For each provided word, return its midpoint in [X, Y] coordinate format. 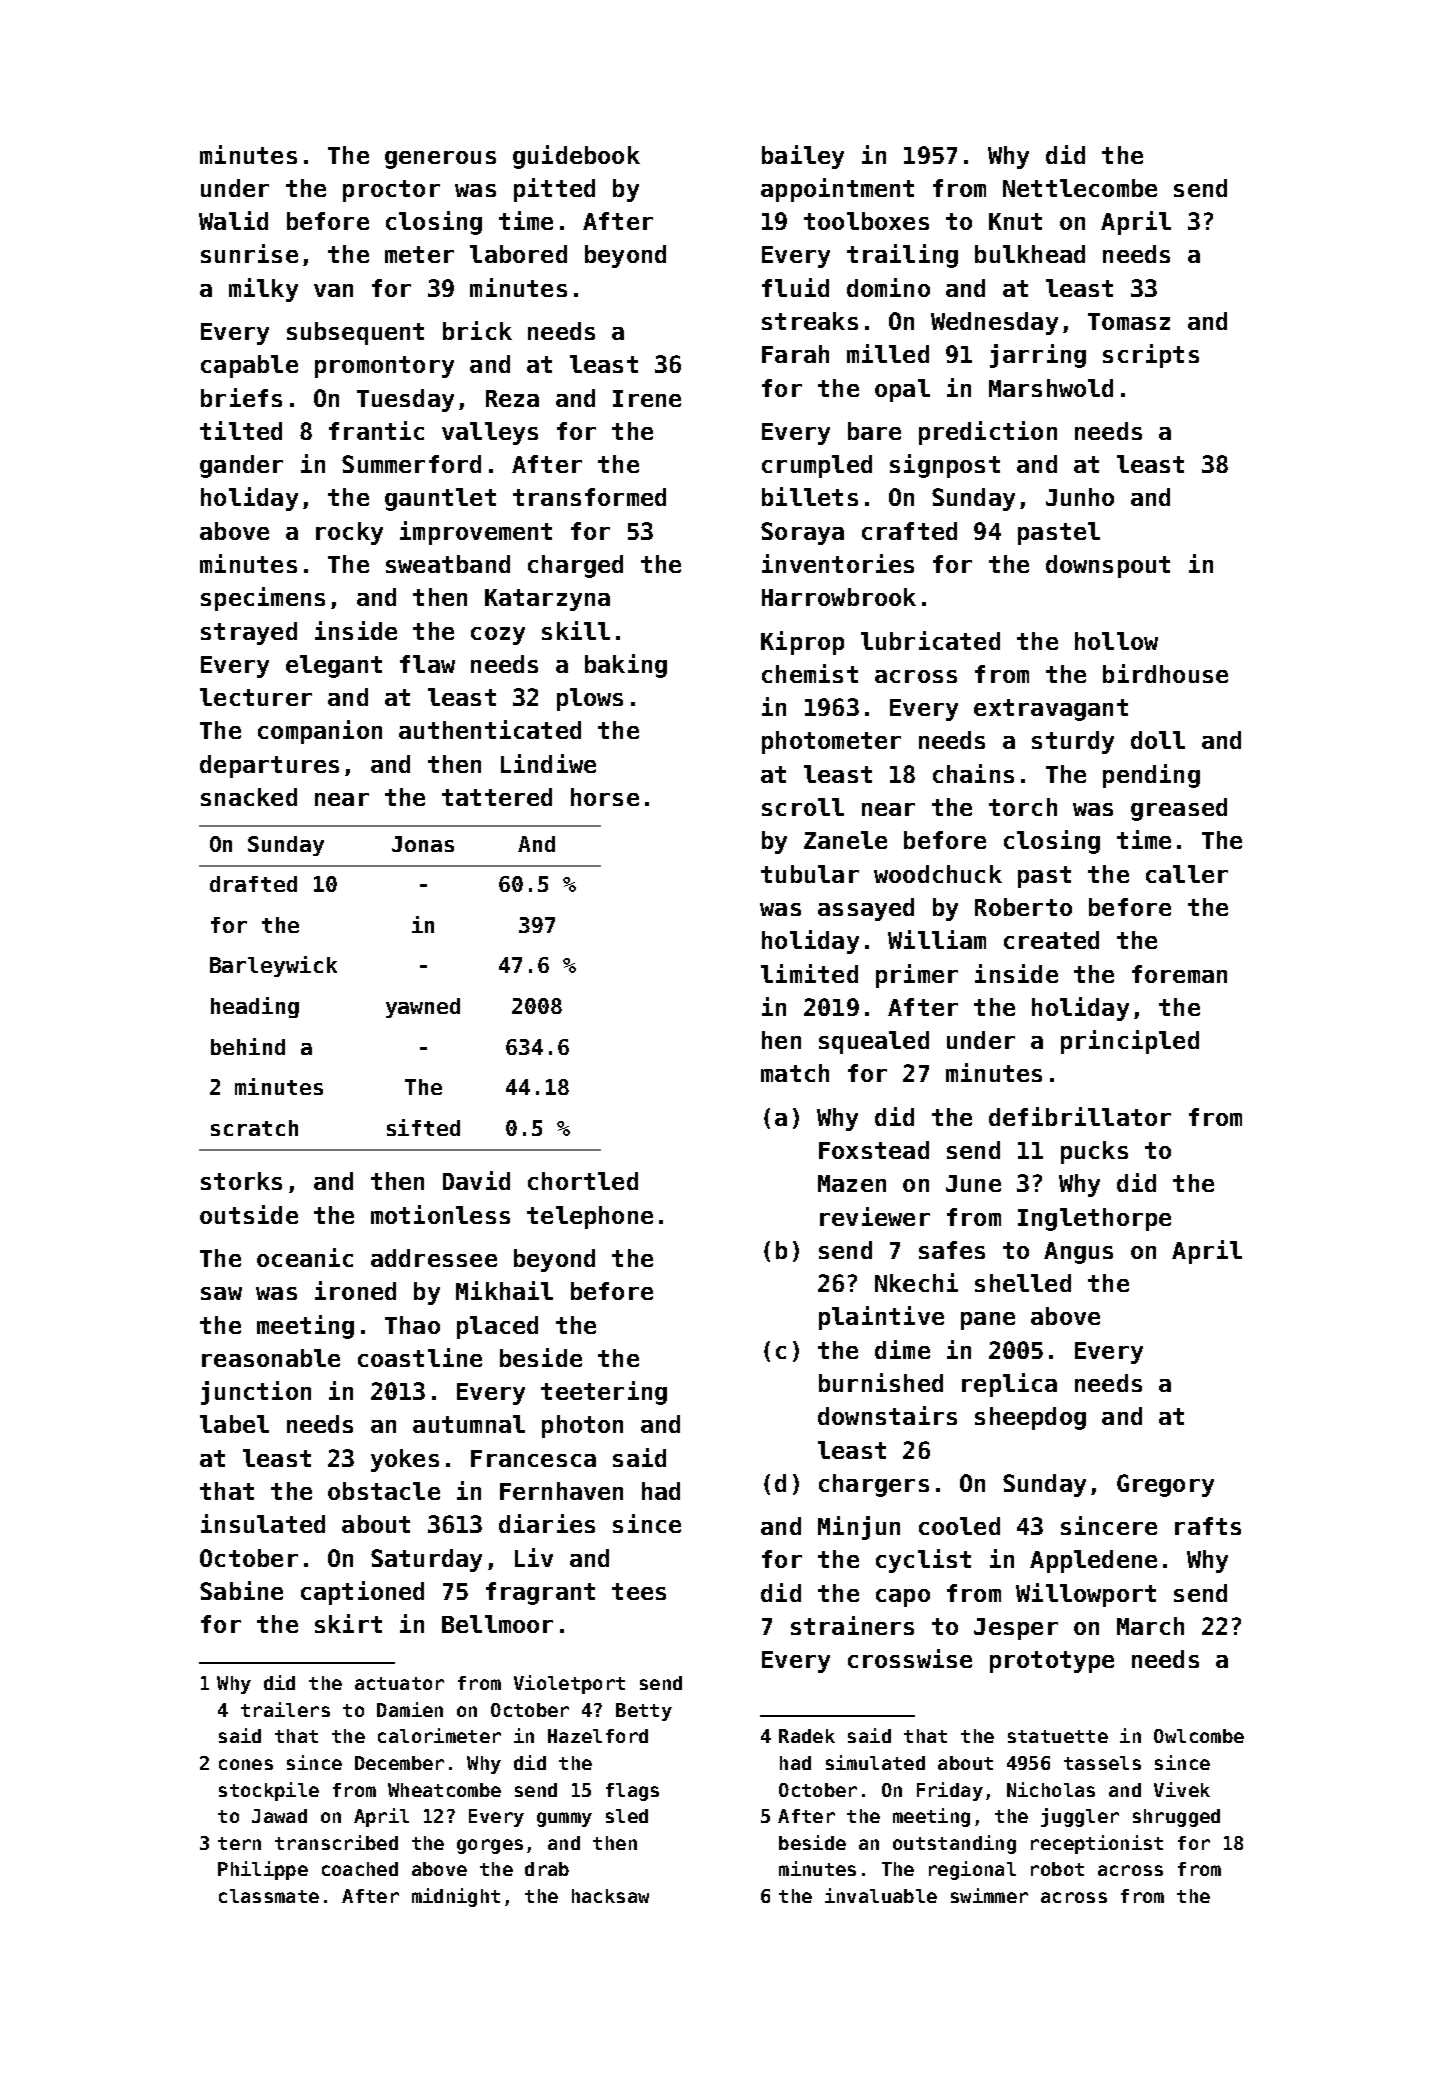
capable [249, 366]
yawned [423, 1008]
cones [246, 1764]
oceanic [305, 1257]
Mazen [852, 1183]
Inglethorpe [1094, 1219]
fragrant [540, 1593]
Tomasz [1129, 321]
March [1150, 1626]
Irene [647, 398]
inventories [838, 563]
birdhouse [1165, 673]
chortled [583, 1181]
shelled [1023, 1283]
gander [241, 466]
